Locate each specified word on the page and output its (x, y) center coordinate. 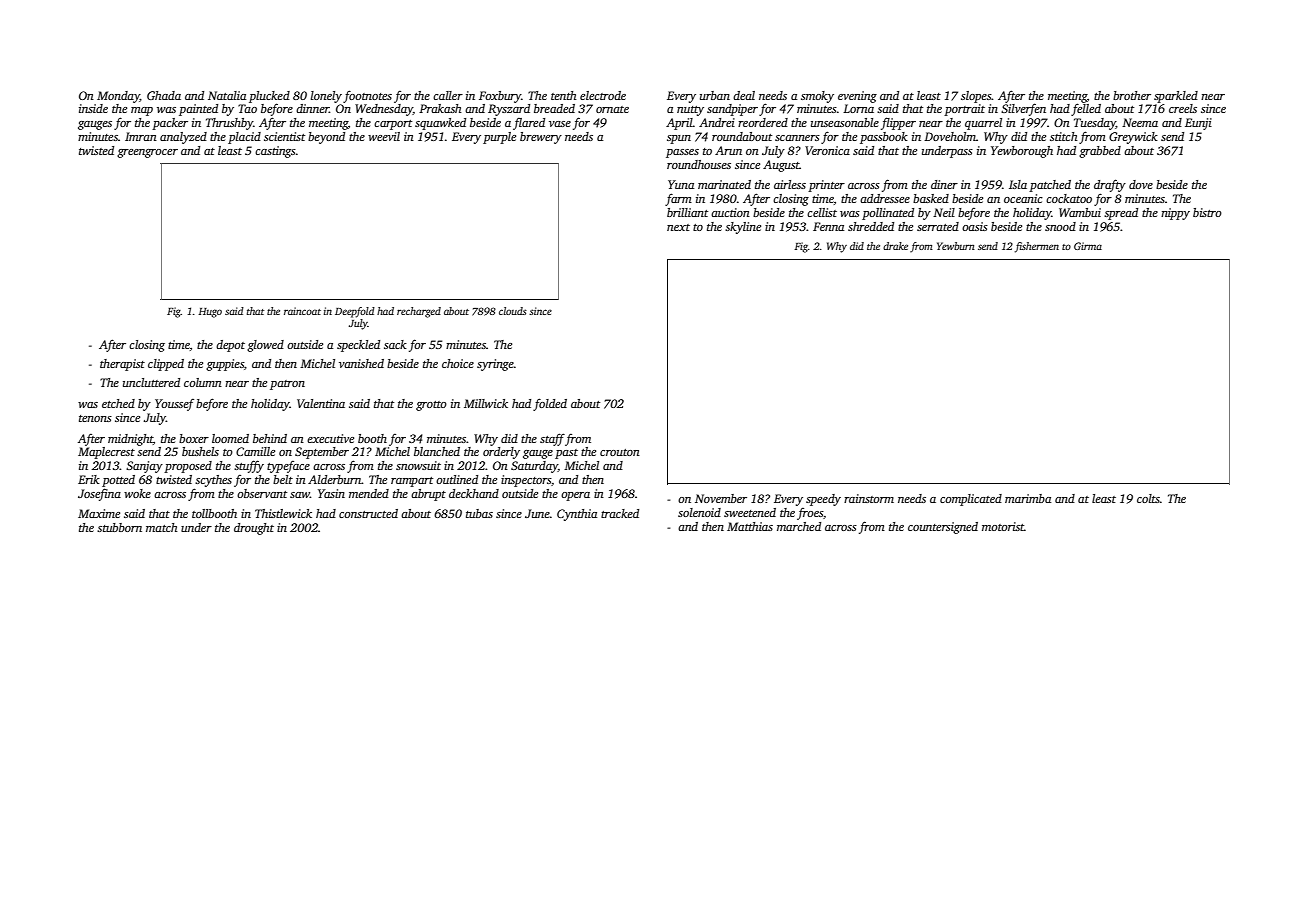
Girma (1088, 246)
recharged (419, 312)
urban (715, 95)
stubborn (119, 527)
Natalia (227, 95)
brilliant (687, 212)
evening (857, 97)
